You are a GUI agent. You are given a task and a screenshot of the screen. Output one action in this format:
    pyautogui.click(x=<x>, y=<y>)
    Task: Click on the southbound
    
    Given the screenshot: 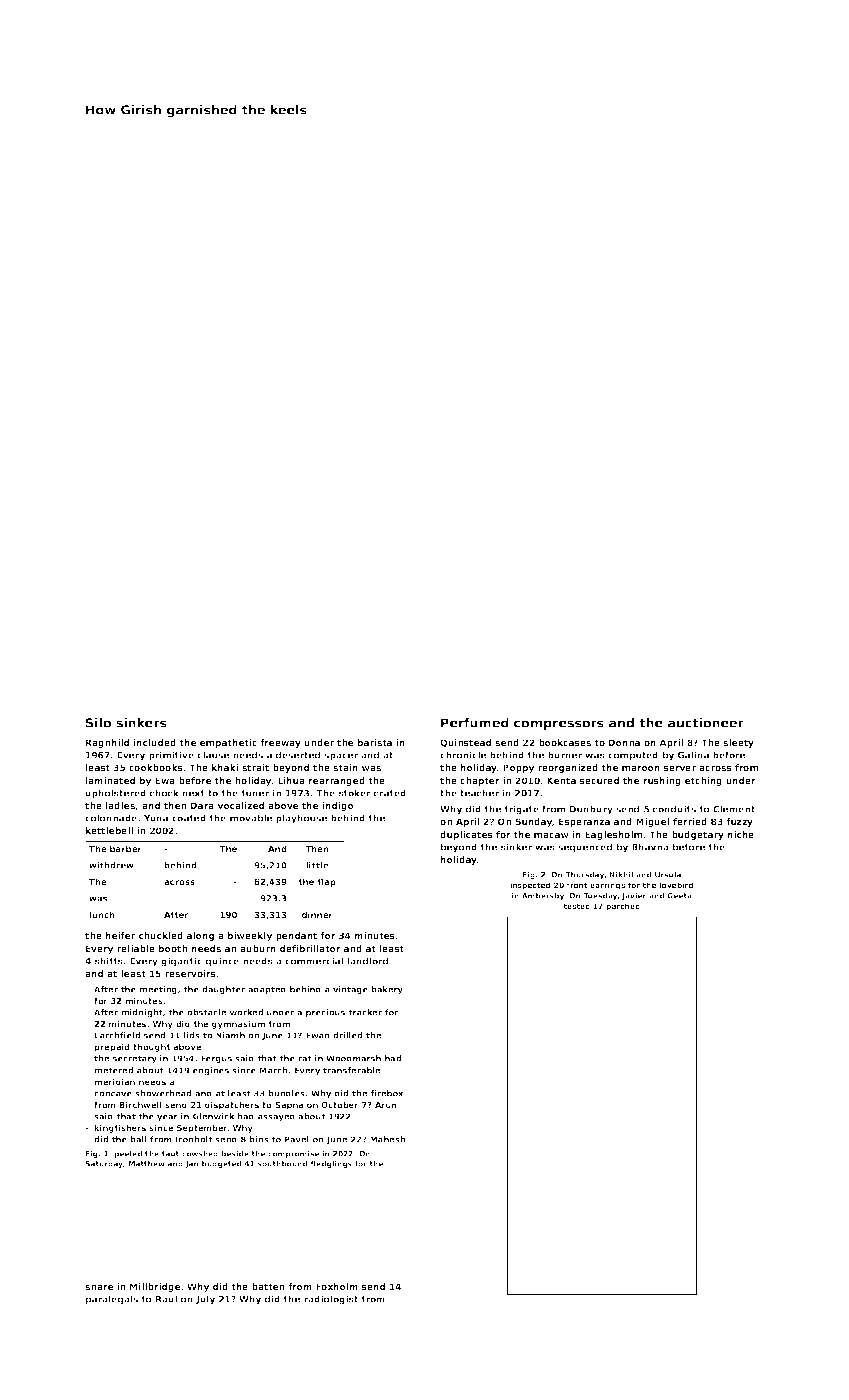 What is the action you would take?
    pyautogui.click(x=282, y=1164)
